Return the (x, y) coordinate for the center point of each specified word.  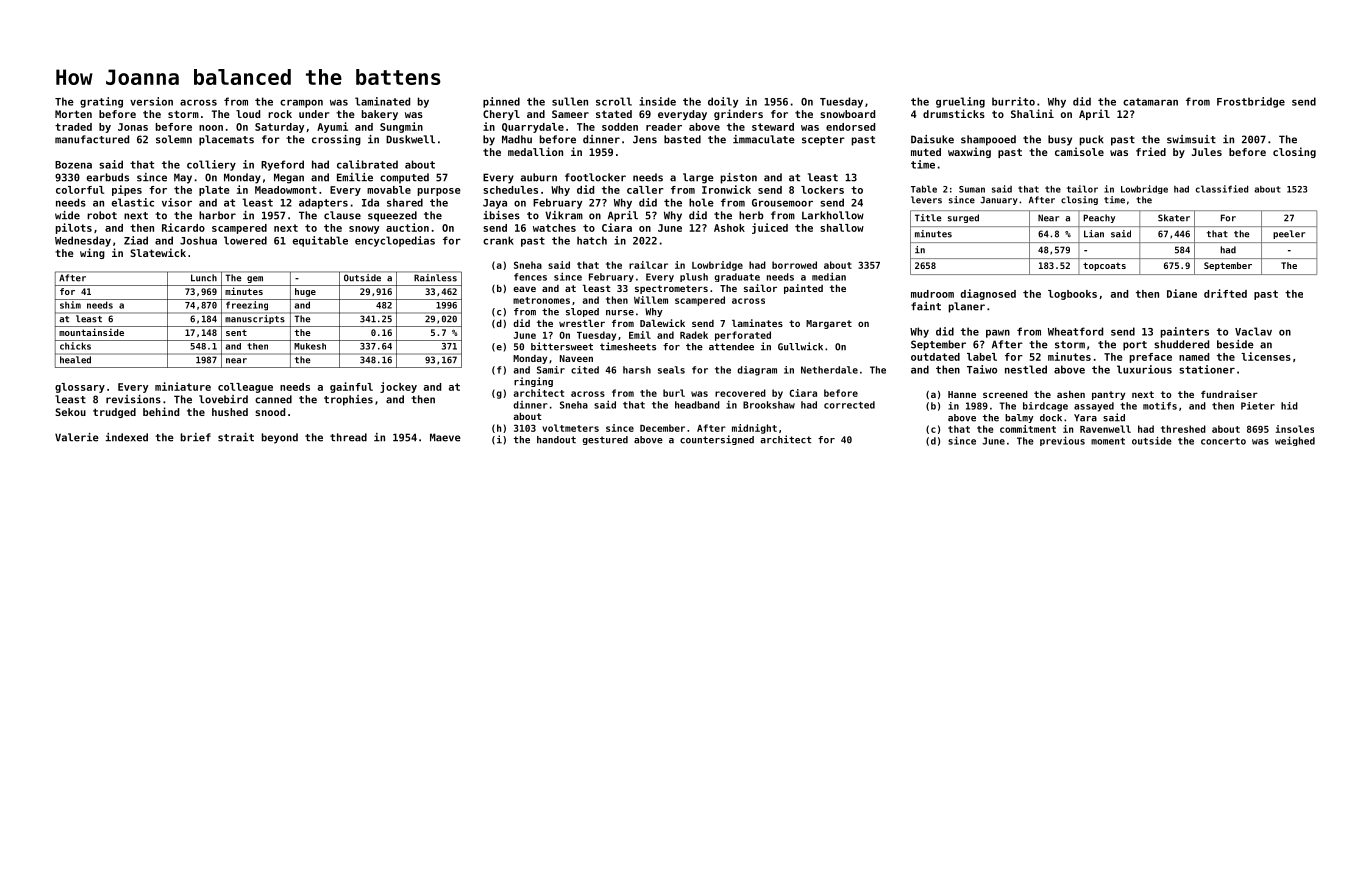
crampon (301, 103)
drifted (1225, 293)
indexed (126, 437)
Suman (972, 189)
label (982, 357)
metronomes (541, 300)
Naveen (576, 358)
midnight (754, 429)
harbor (217, 215)
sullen (570, 101)
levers (926, 200)
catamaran (1150, 102)
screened (1005, 394)
